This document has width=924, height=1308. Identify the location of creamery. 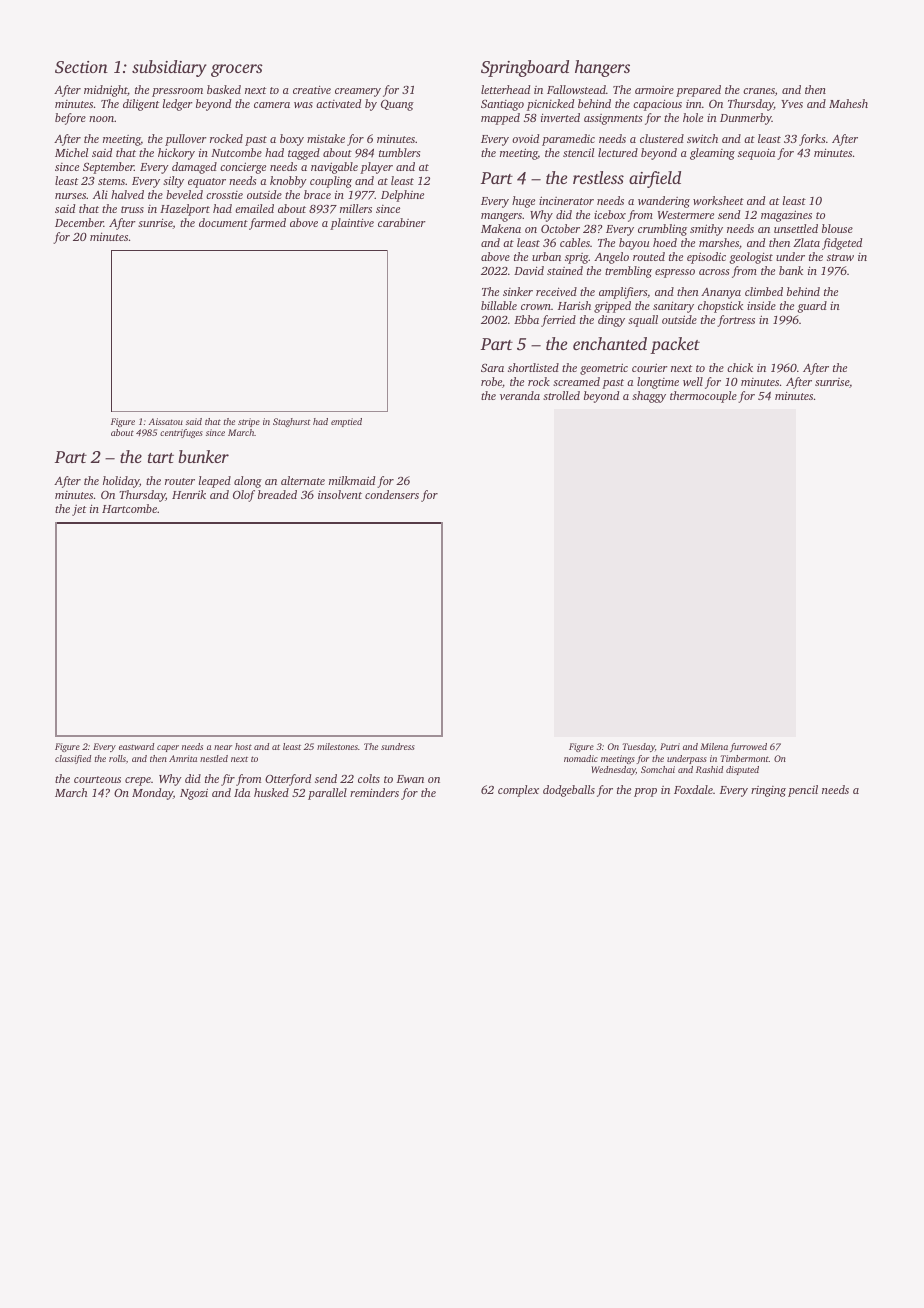
(358, 92).
